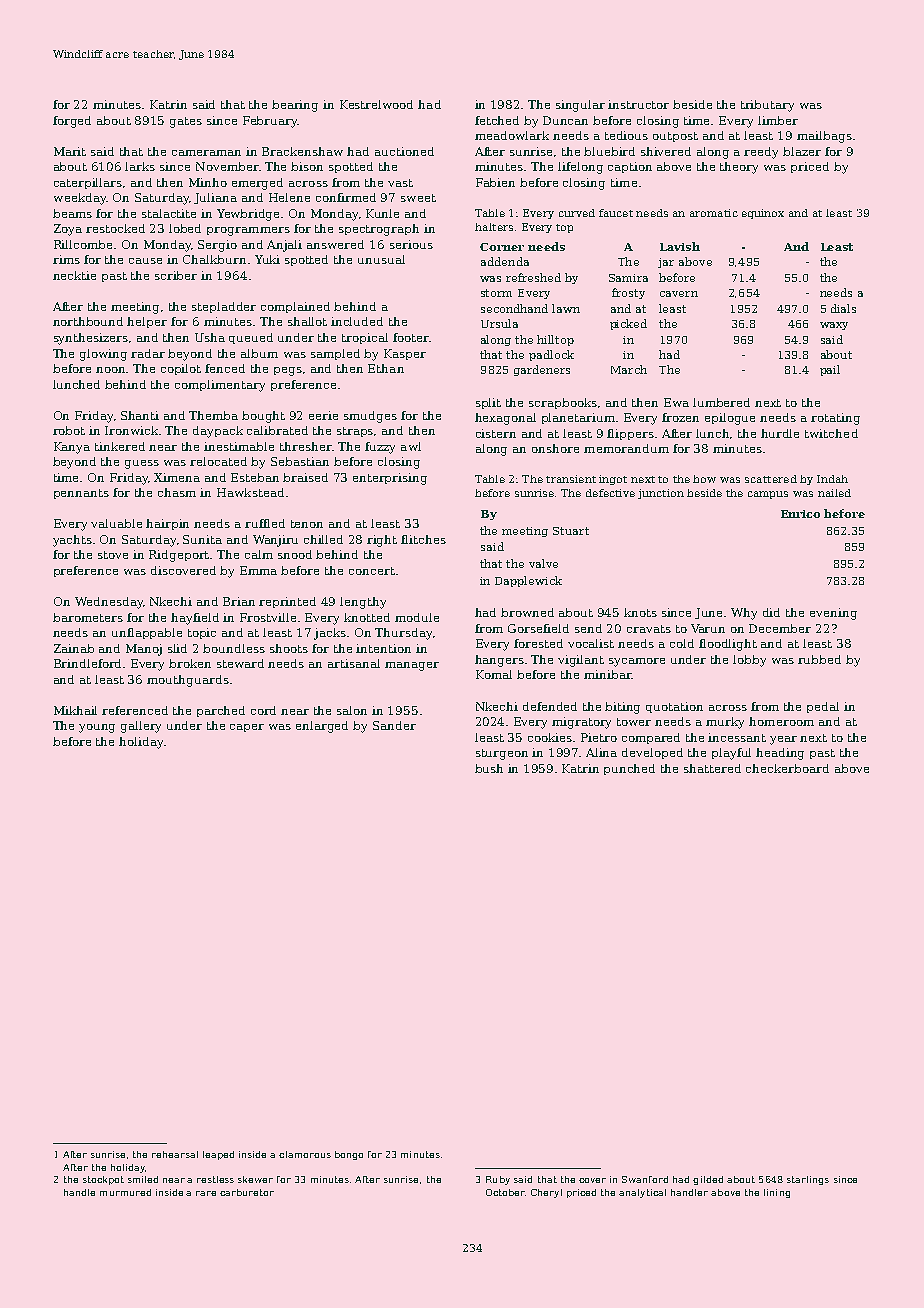 The width and height of the image is (924, 1308). I want to click on young, so click(97, 728).
